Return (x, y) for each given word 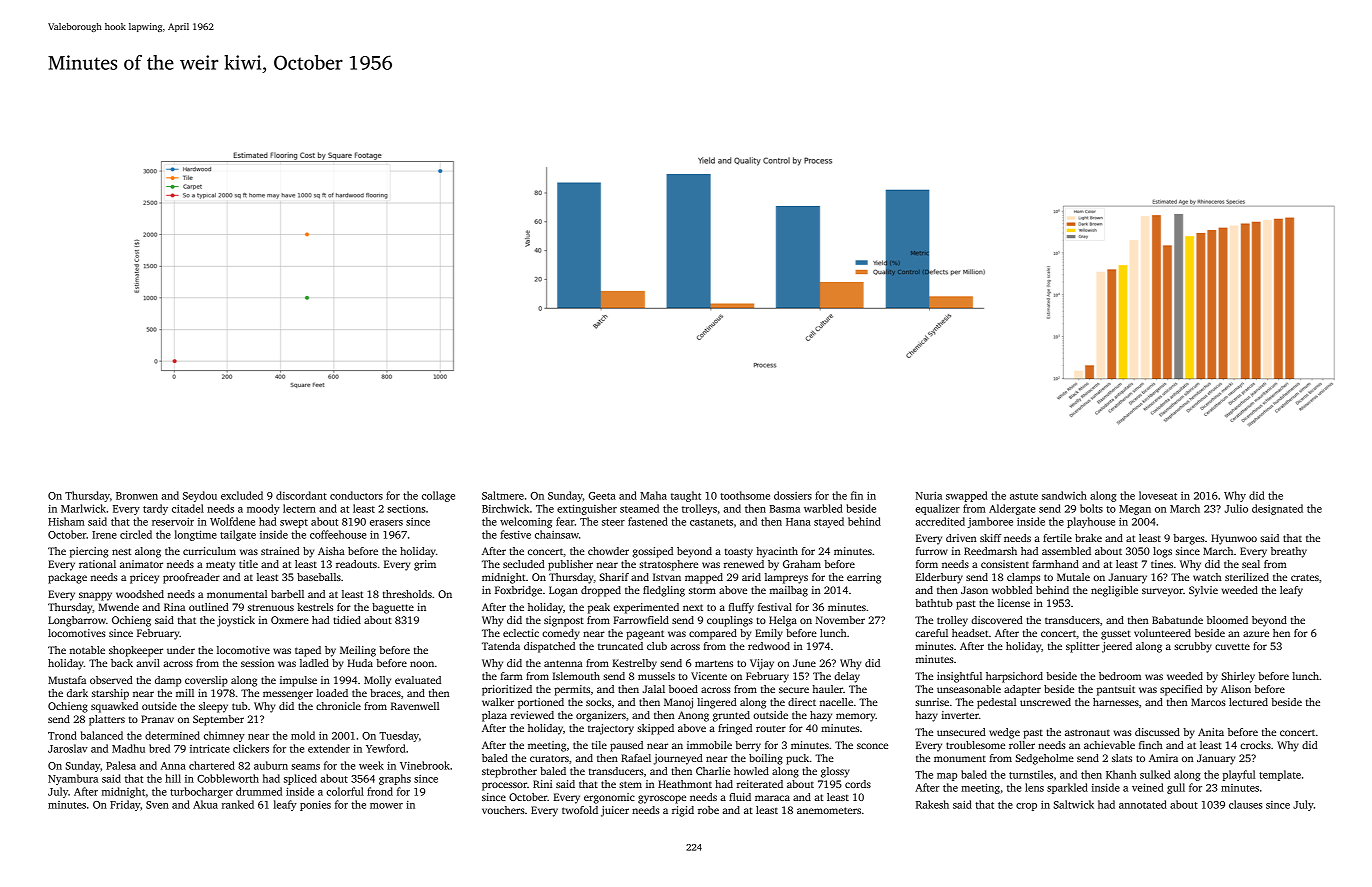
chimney (224, 736)
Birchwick (505, 508)
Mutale (1073, 577)
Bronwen (137, 496)
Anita (1211, 732)
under (181, 650)
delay (847, 677)
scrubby (1193, 647)
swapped (967, 496)
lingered (717, 703)
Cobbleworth (228, 778)
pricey (144, 578)
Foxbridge (518, 591)
